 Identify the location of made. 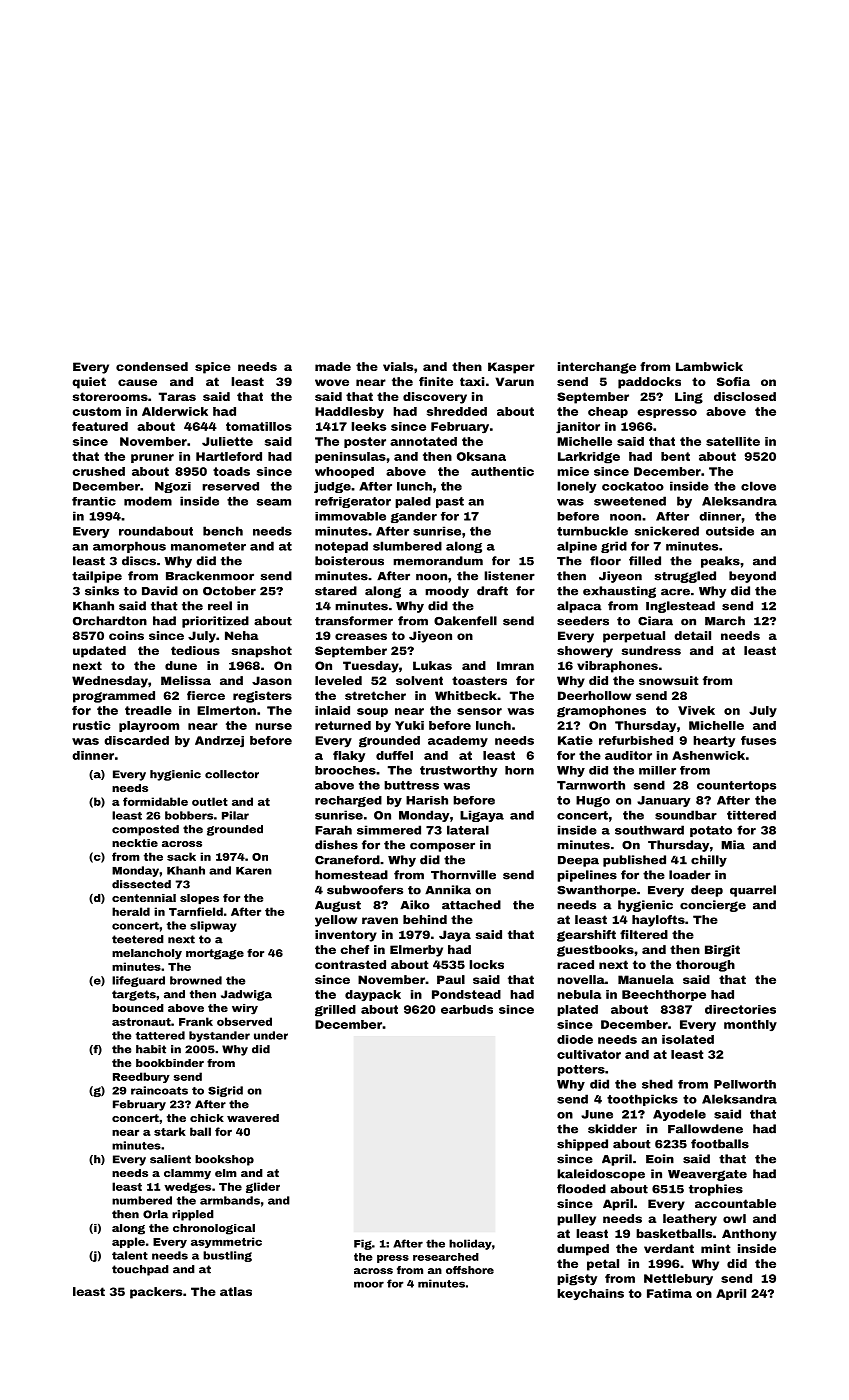
(333, 366).
